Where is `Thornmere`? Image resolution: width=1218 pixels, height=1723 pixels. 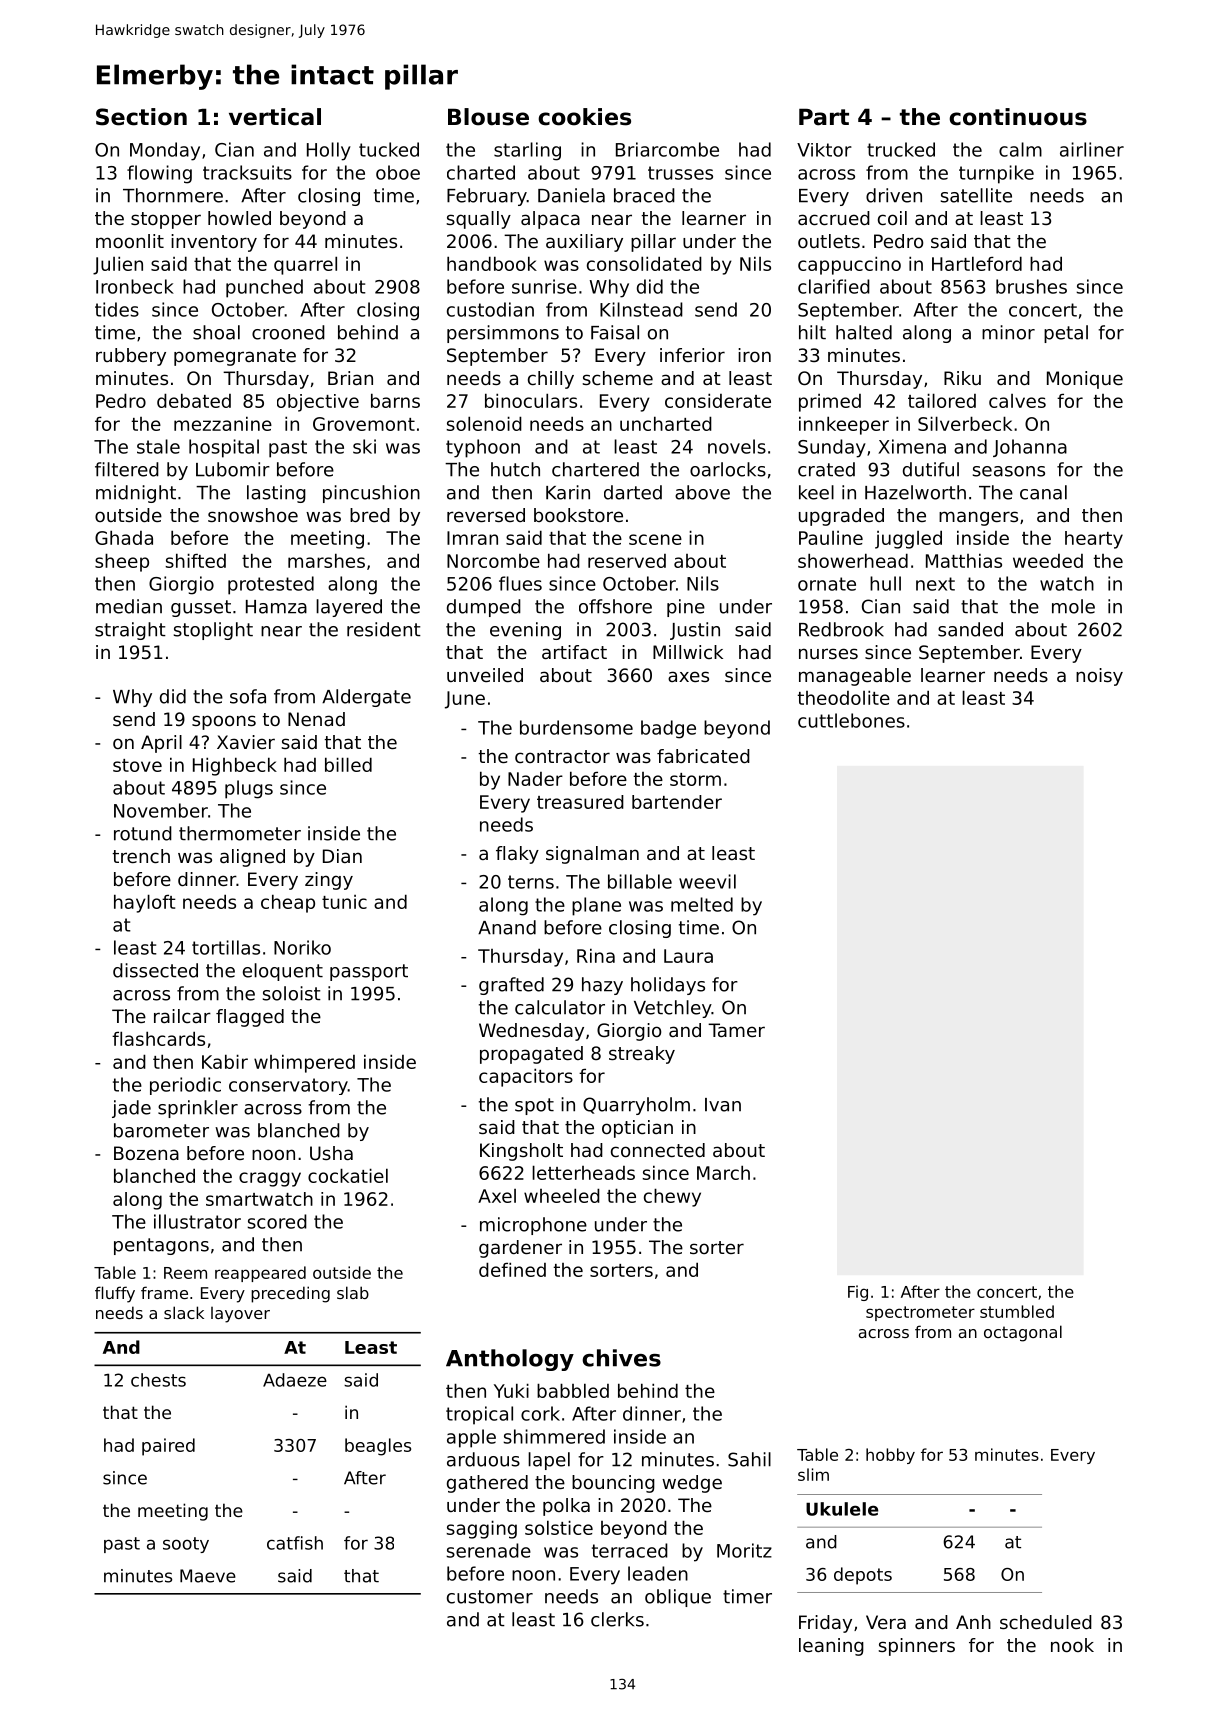
Thornmere is located at coordinates (173, 195).
